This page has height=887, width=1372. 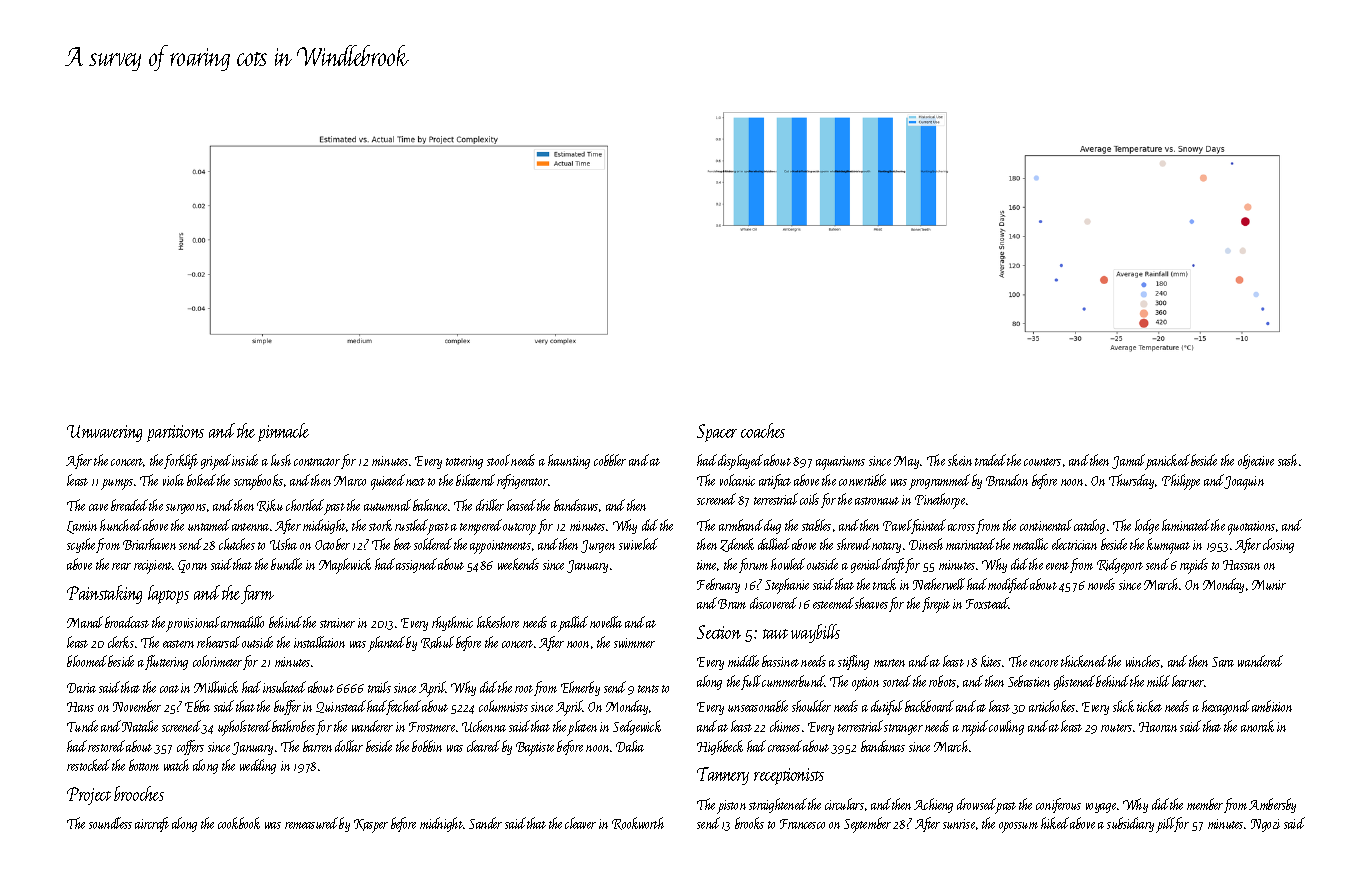 What do you see at coordinates (749, 823) in the page?
I see `brooks` at bounding box center [749, 823].
